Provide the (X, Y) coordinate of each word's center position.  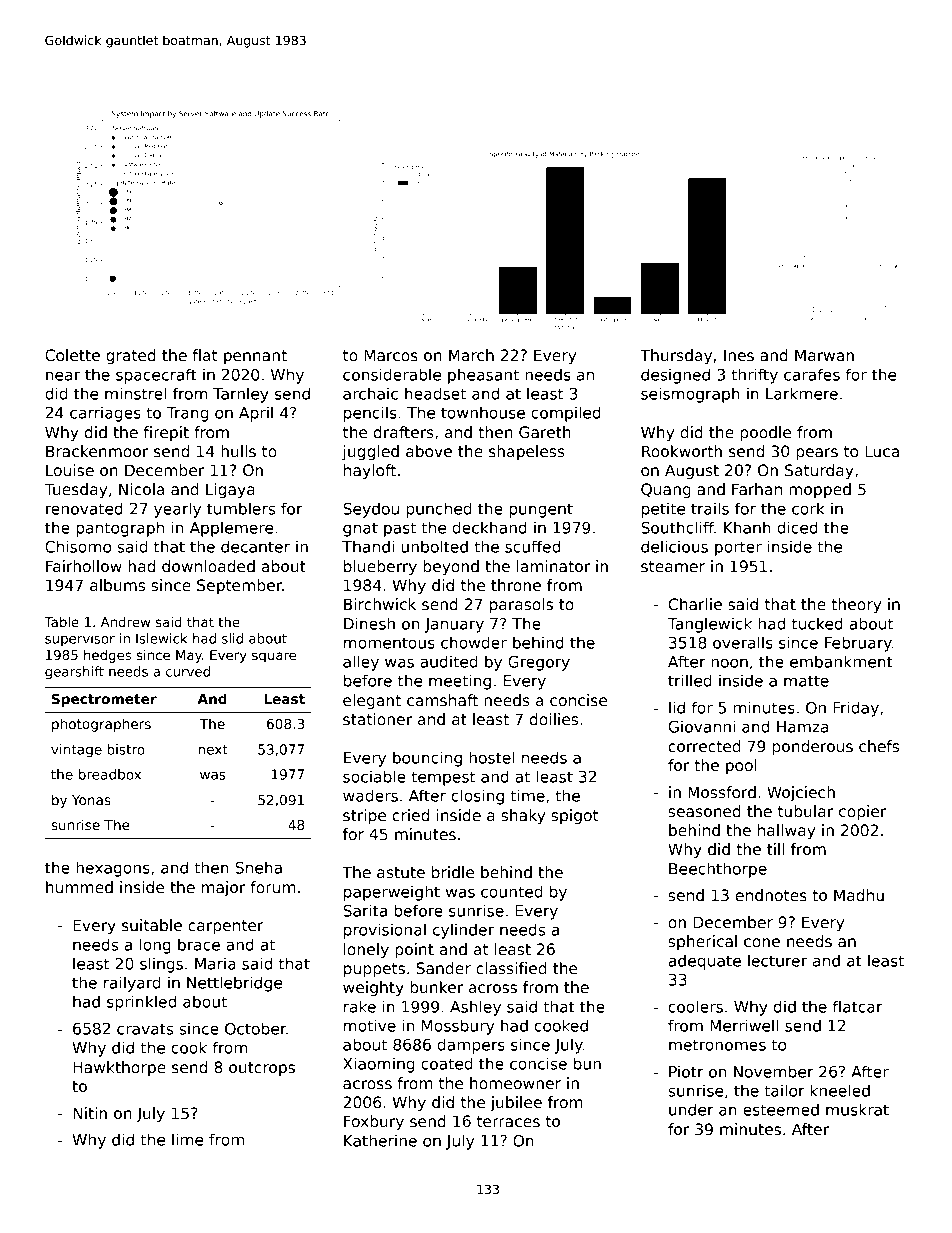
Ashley (475, 1008)
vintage (76, 751)
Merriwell (744, 1025)
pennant (255, 357)
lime (187, 1139)
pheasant (483, 376)
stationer (377, 719)
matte (806, 681)
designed (675, 376)
